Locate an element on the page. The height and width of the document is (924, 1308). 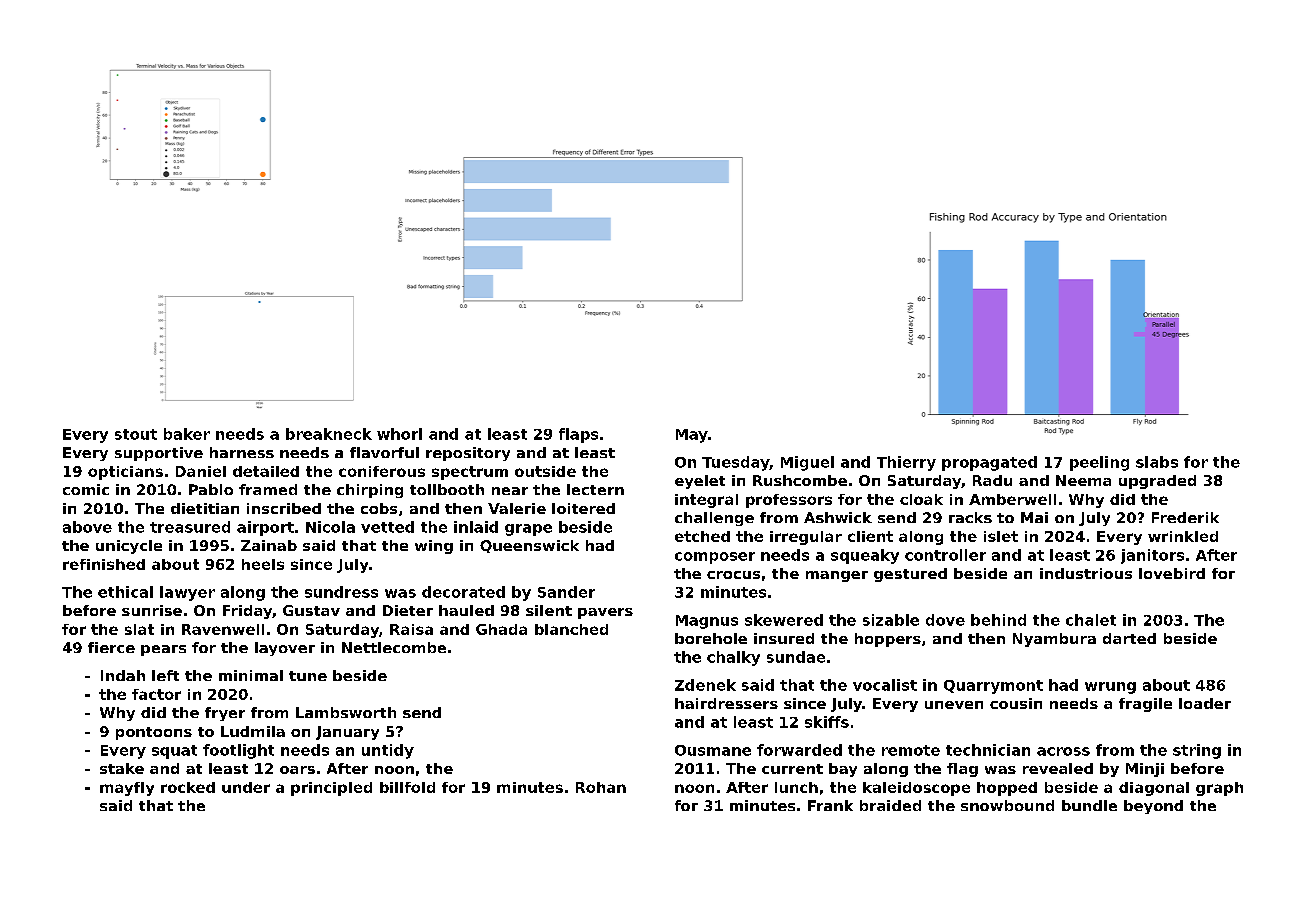
Raisa is located at coordinates (411, 629).
